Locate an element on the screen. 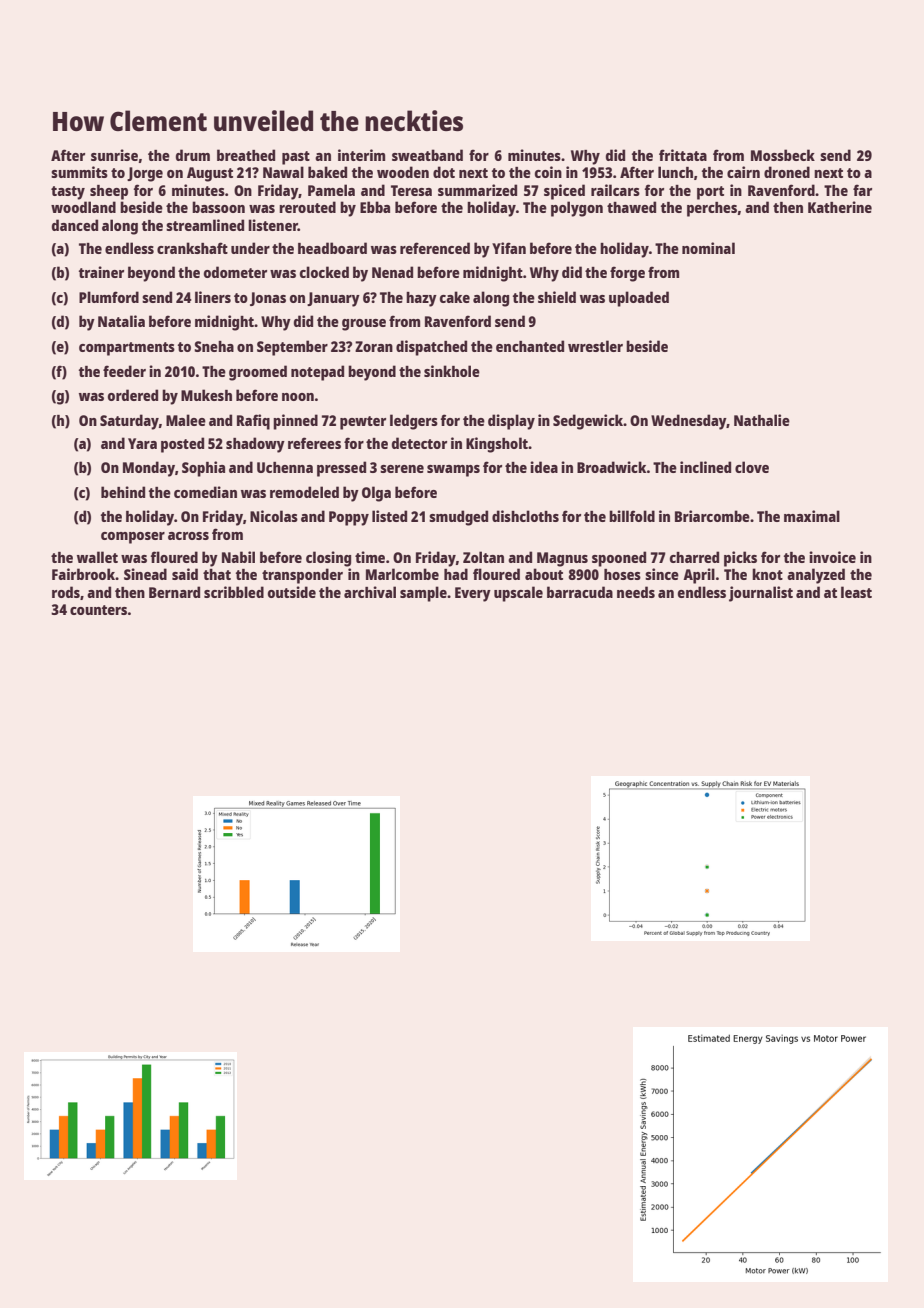  Yara is located at coordinates (142, 443).
